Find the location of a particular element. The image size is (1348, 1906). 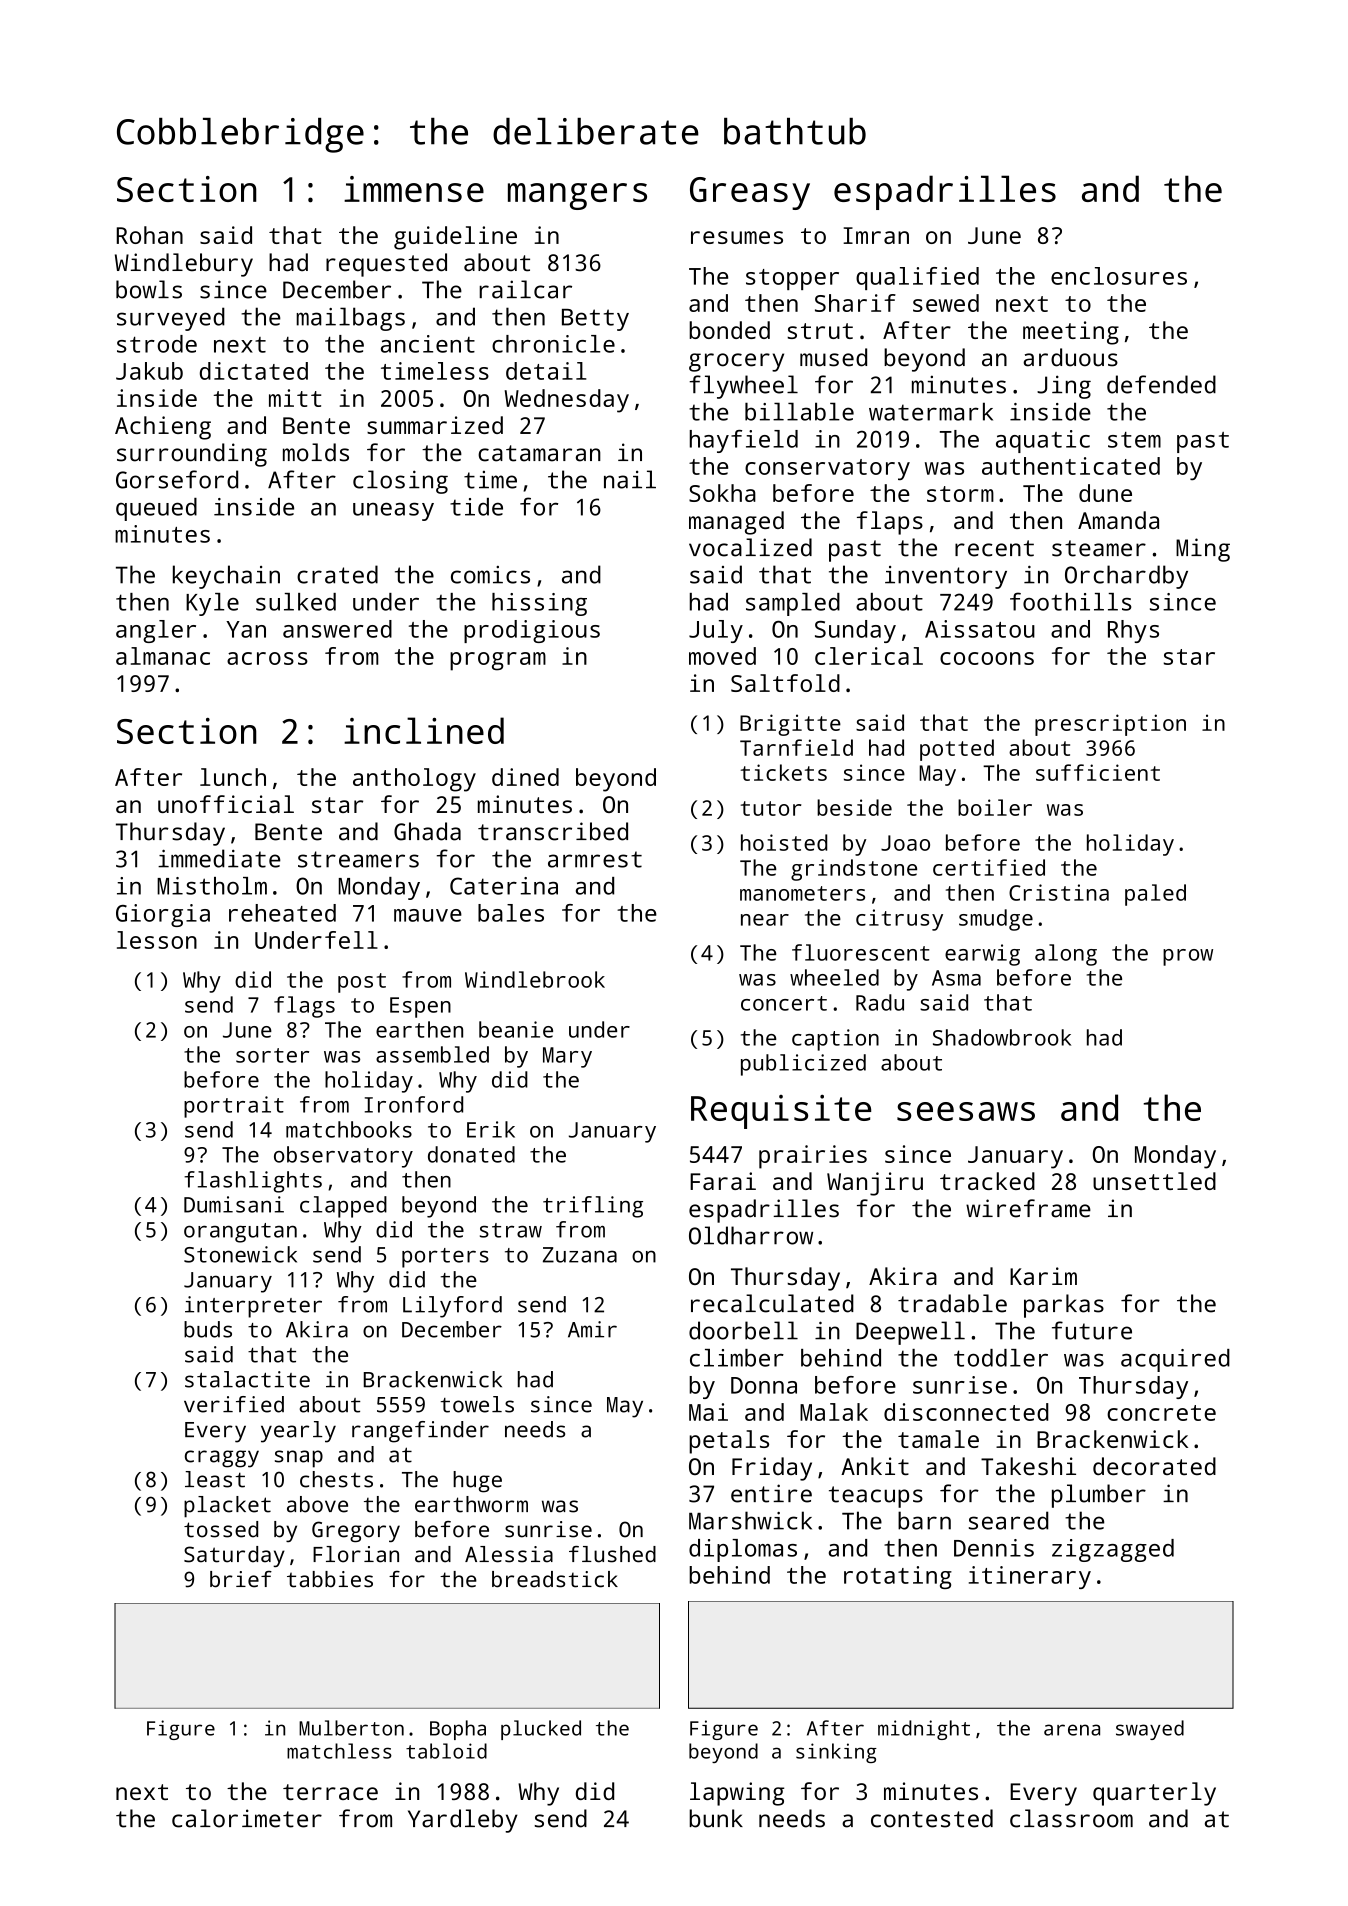

matchless is located at coordinates (339, 1751).
